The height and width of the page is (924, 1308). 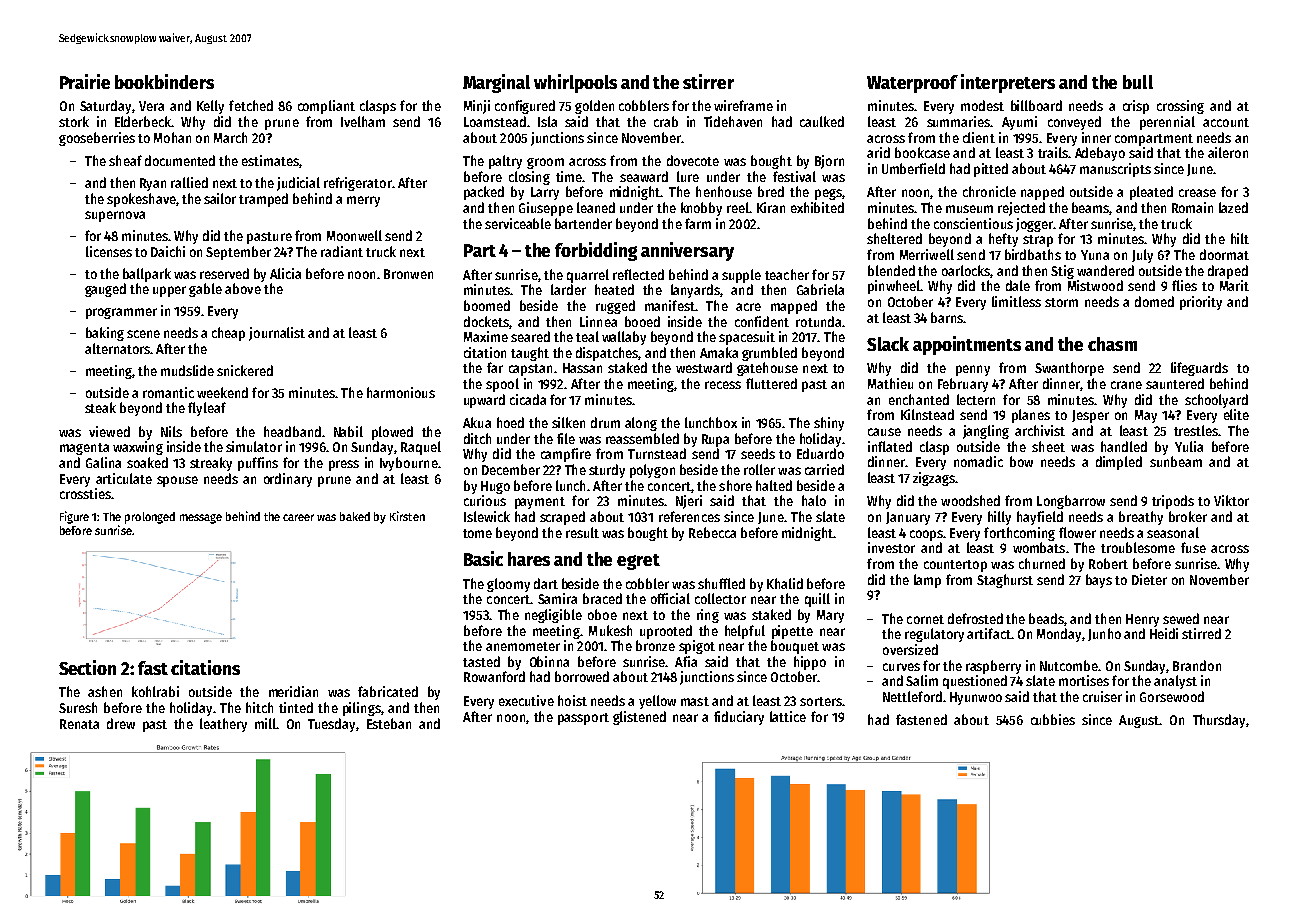 What do you see at coordinates (642, 321) in the page?
I see `booed` at bounding box center [642, 321].
